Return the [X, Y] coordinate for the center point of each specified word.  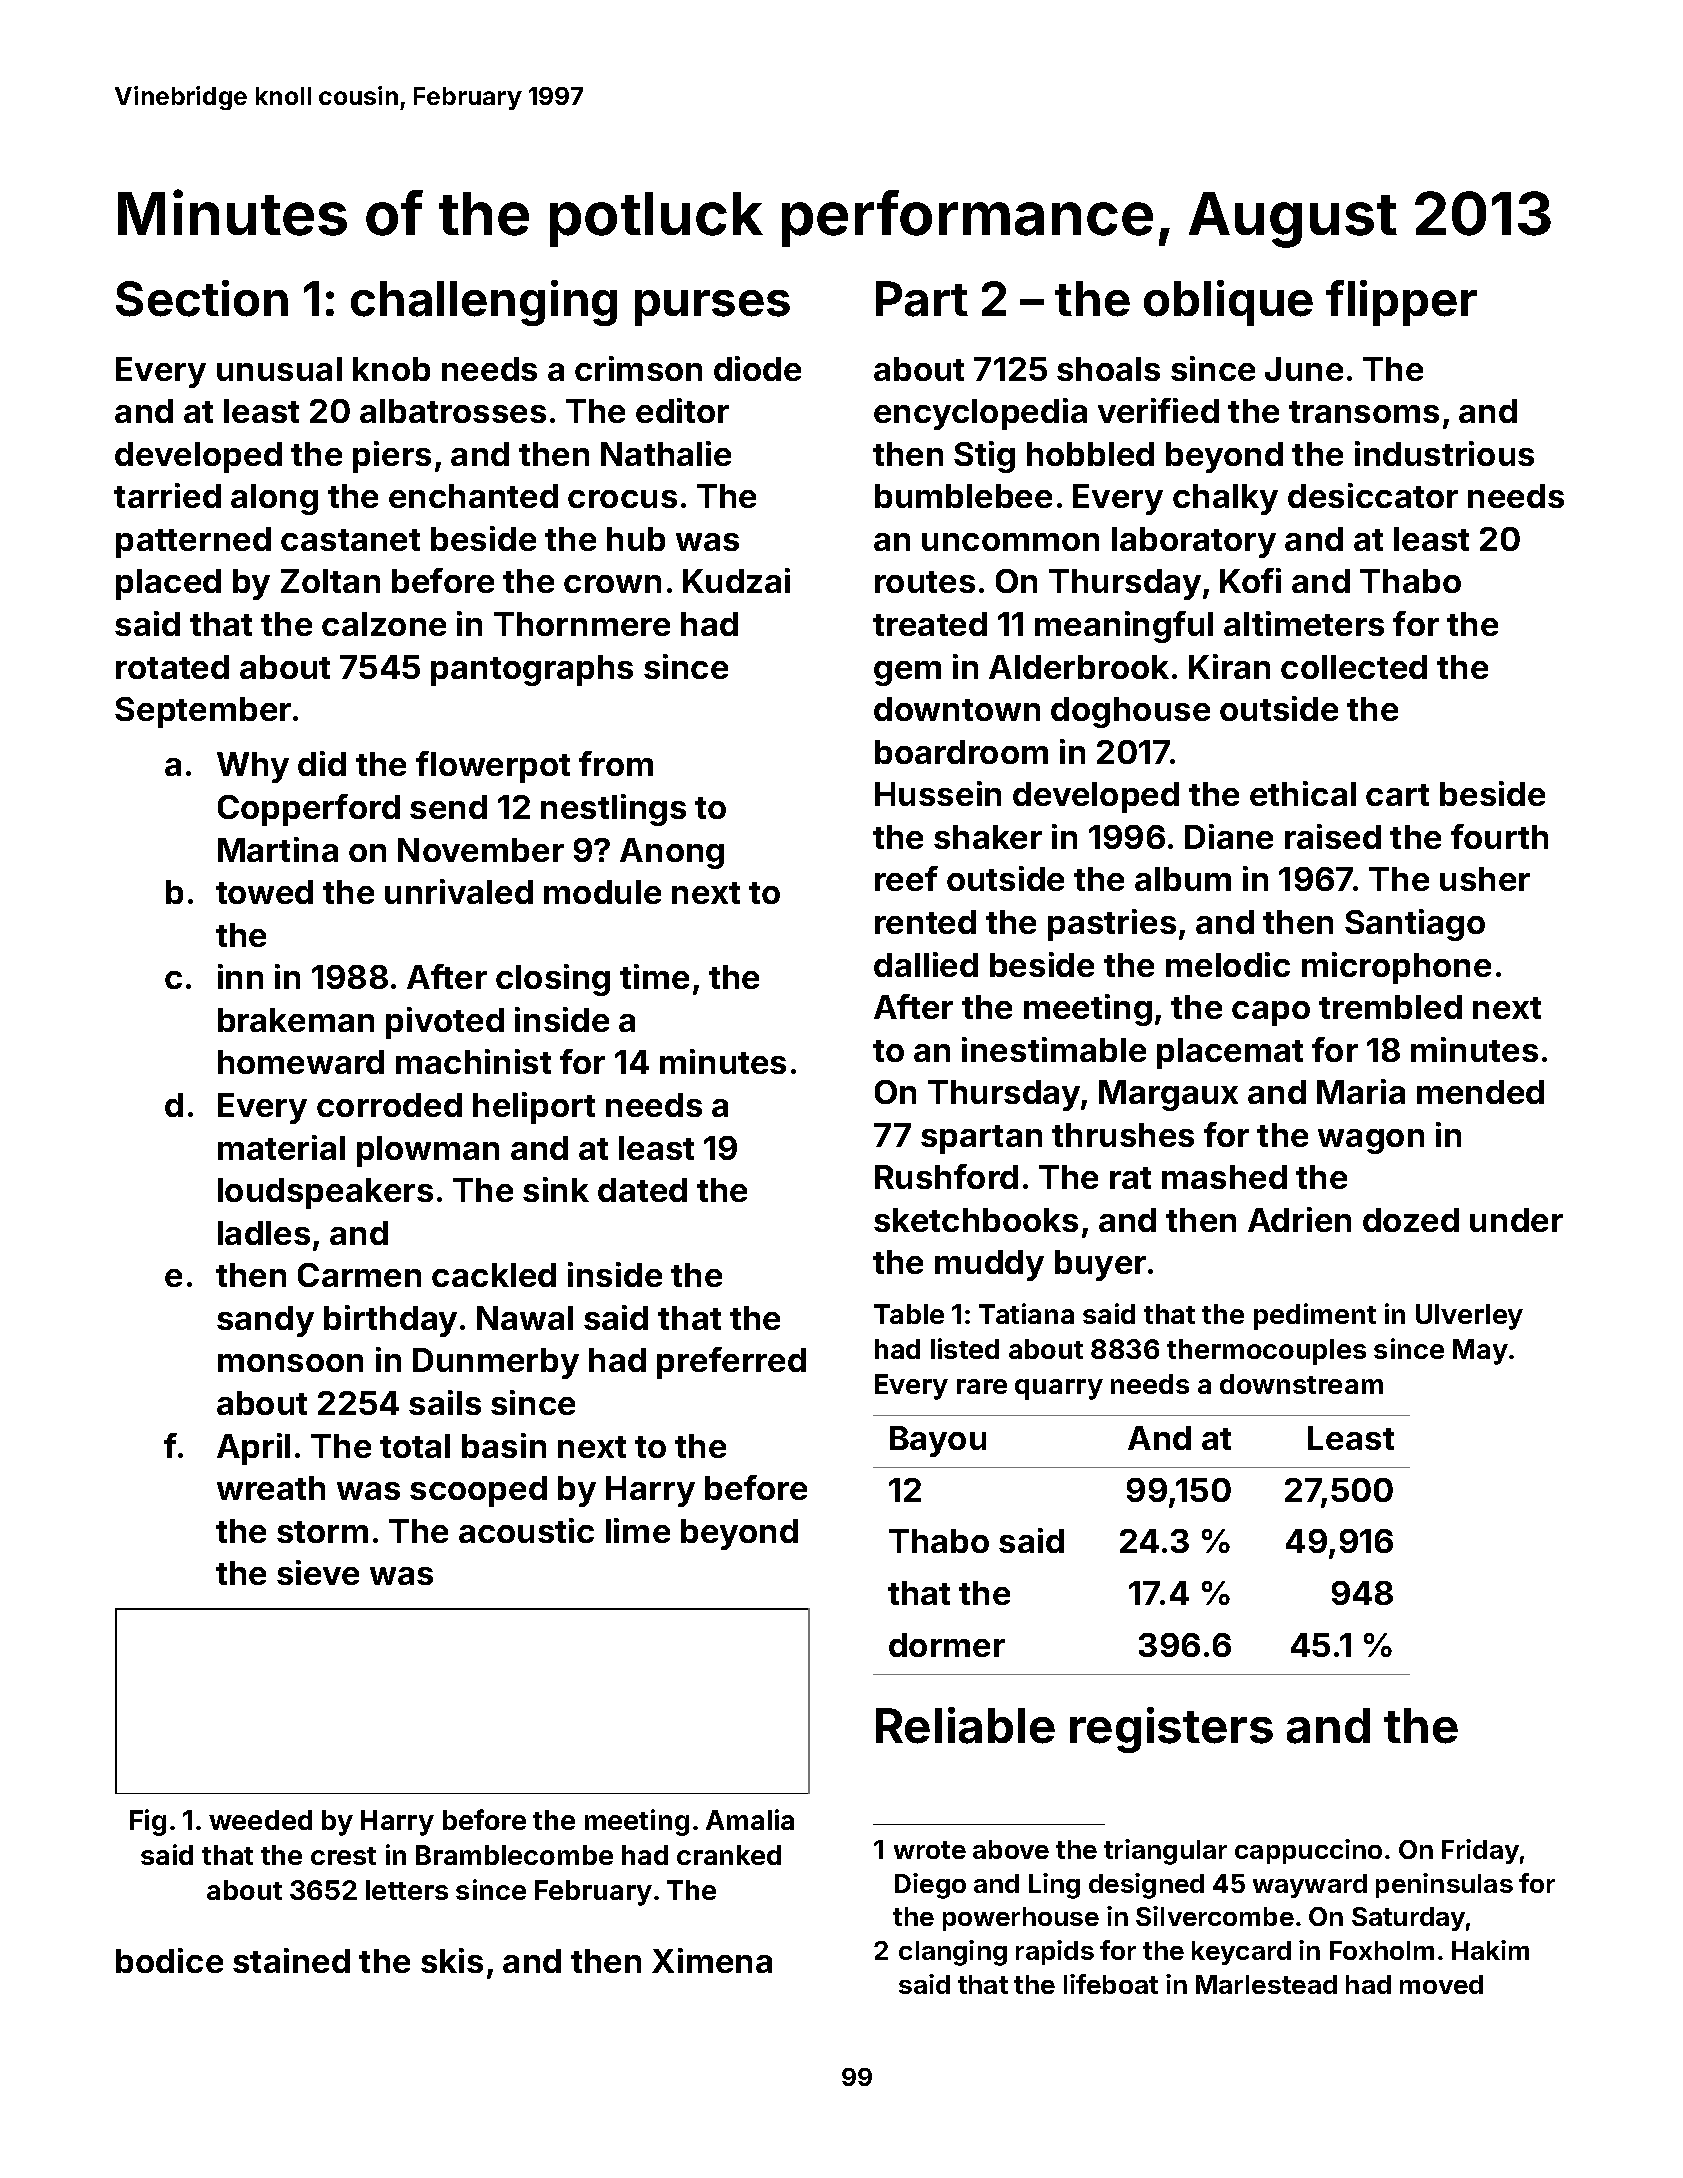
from [616, 763]
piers [392, 457]
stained [291, 1960]
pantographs [532, 670]
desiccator [1373, 495]
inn [240, 976]
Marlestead [1266, 1984]
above [1011, 1849]
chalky [1225, 499]
